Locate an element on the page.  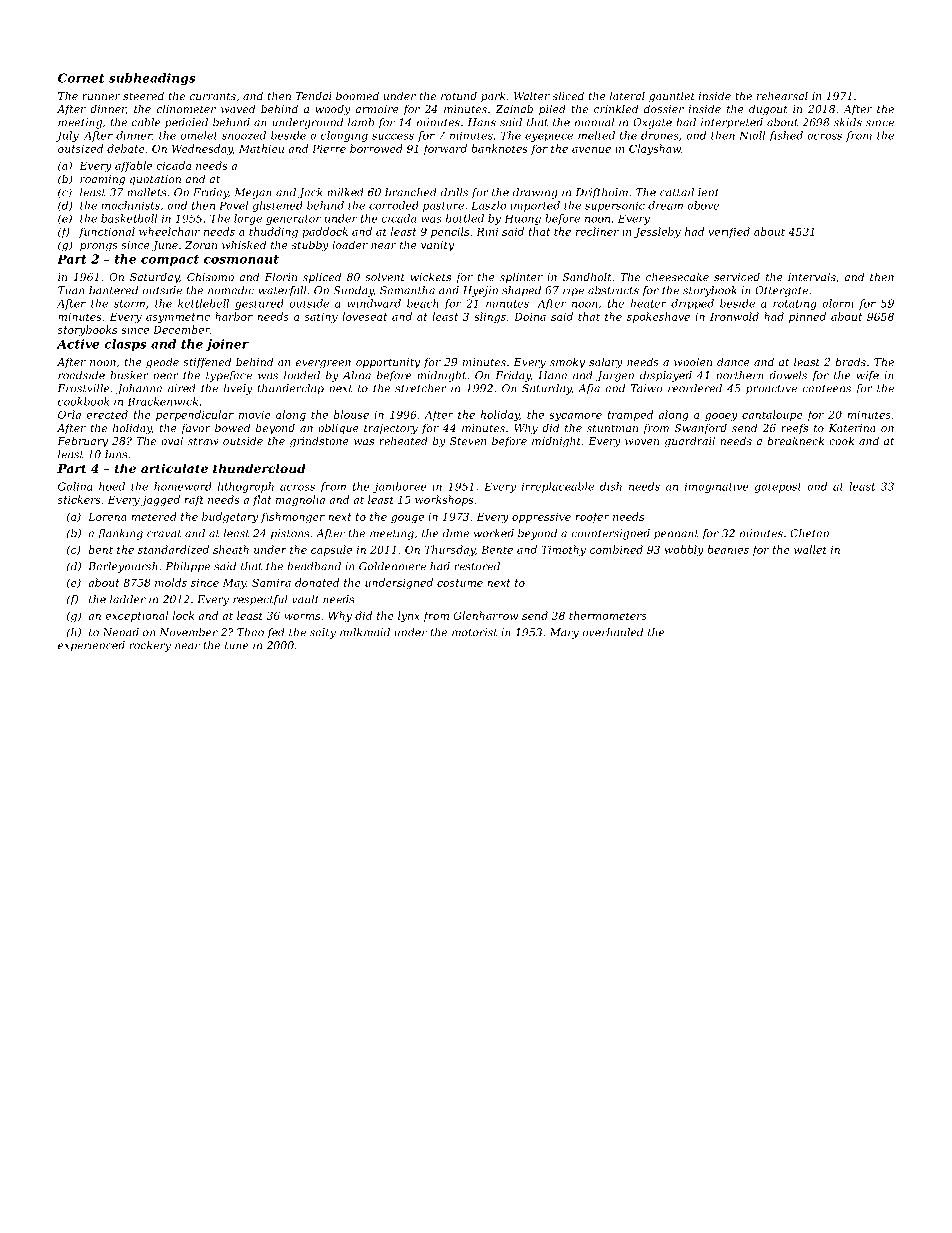
Driftholm is located at coordinates (602, 193).
